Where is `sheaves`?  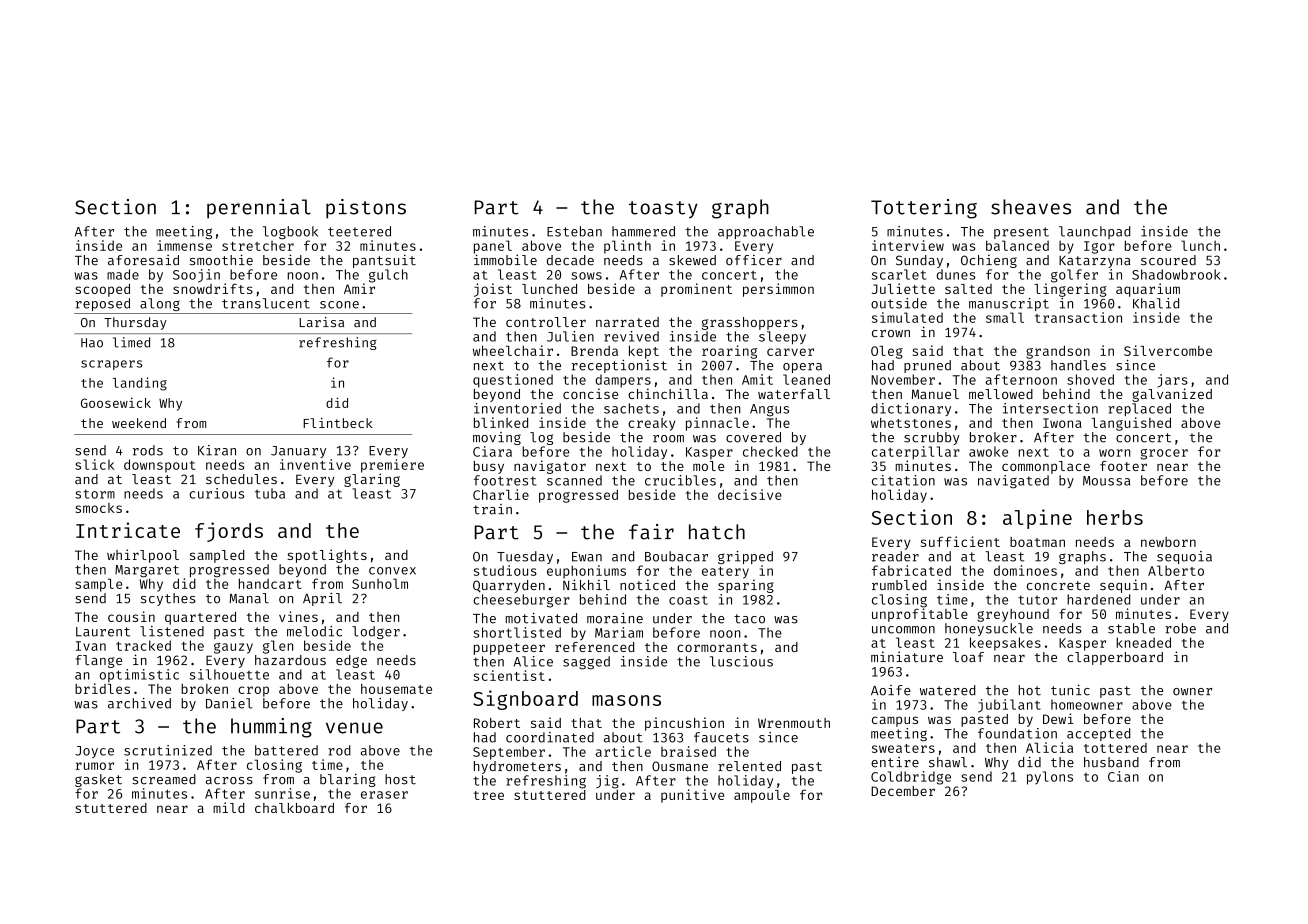 sheaves is located at coordinates (1031, 207).
